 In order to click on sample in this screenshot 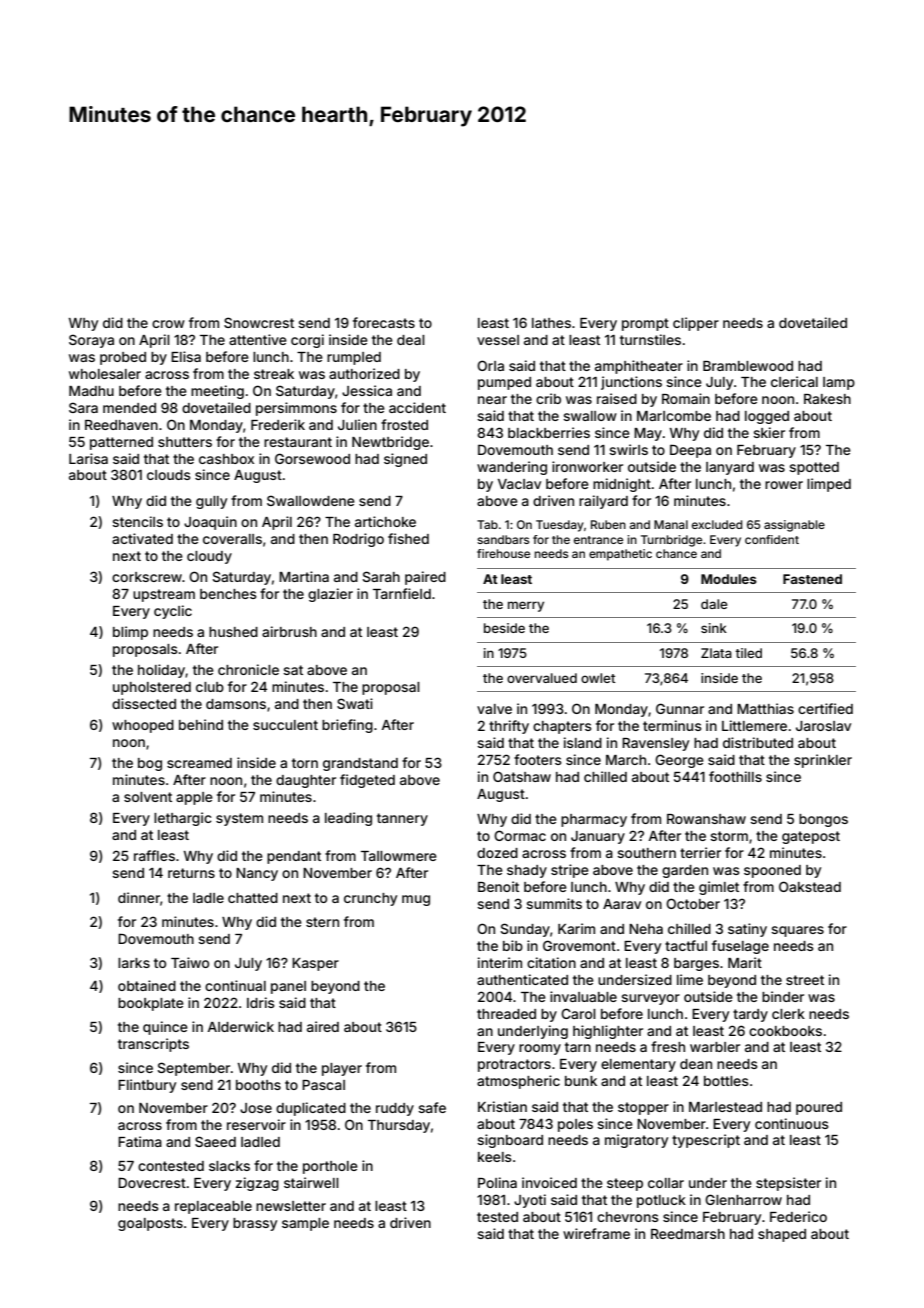, I will do `click(305, 1224)`.
